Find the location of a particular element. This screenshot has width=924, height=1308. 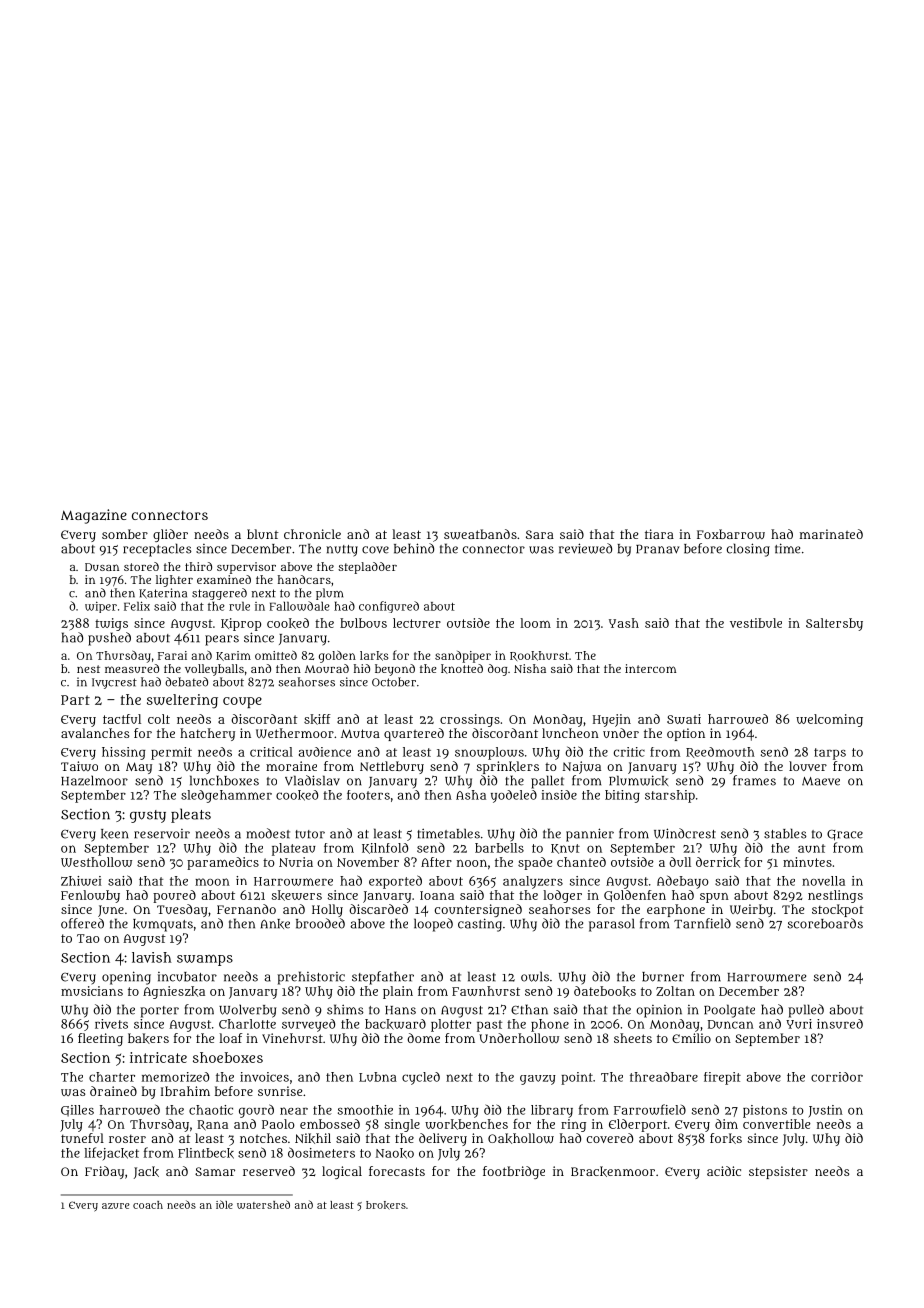

charter is located at coordinates (112, 1077).
